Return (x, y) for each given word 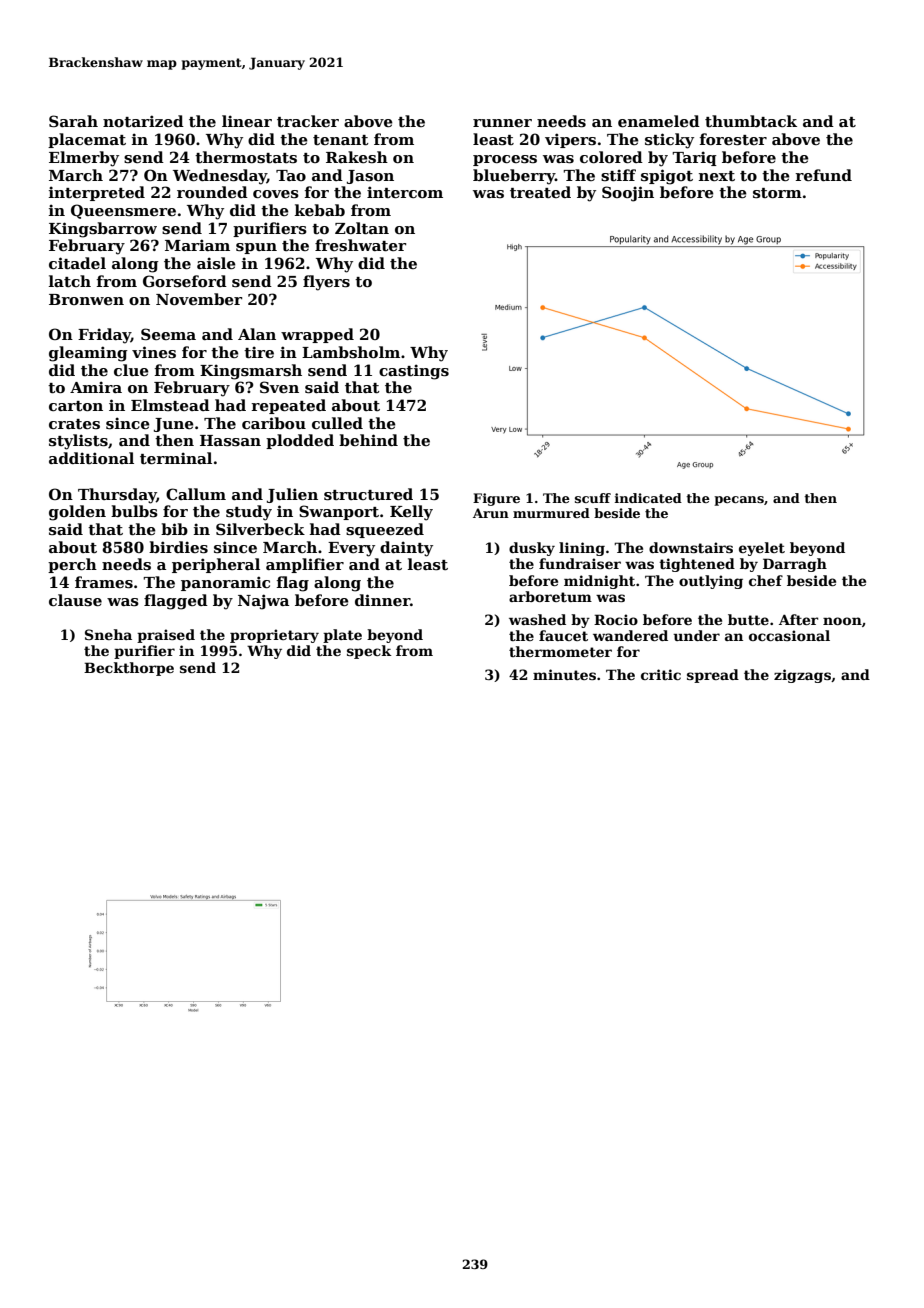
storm (777, 193)
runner (502, 123)
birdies (178, 547)
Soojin (628, 194)
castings (414, 372)
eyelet (762, 549)
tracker (308, 121)
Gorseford (185, 281)
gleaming (88, 354)
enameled (659, 121)
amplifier (305, 565)
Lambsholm (351, 352)
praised (166, 636)
